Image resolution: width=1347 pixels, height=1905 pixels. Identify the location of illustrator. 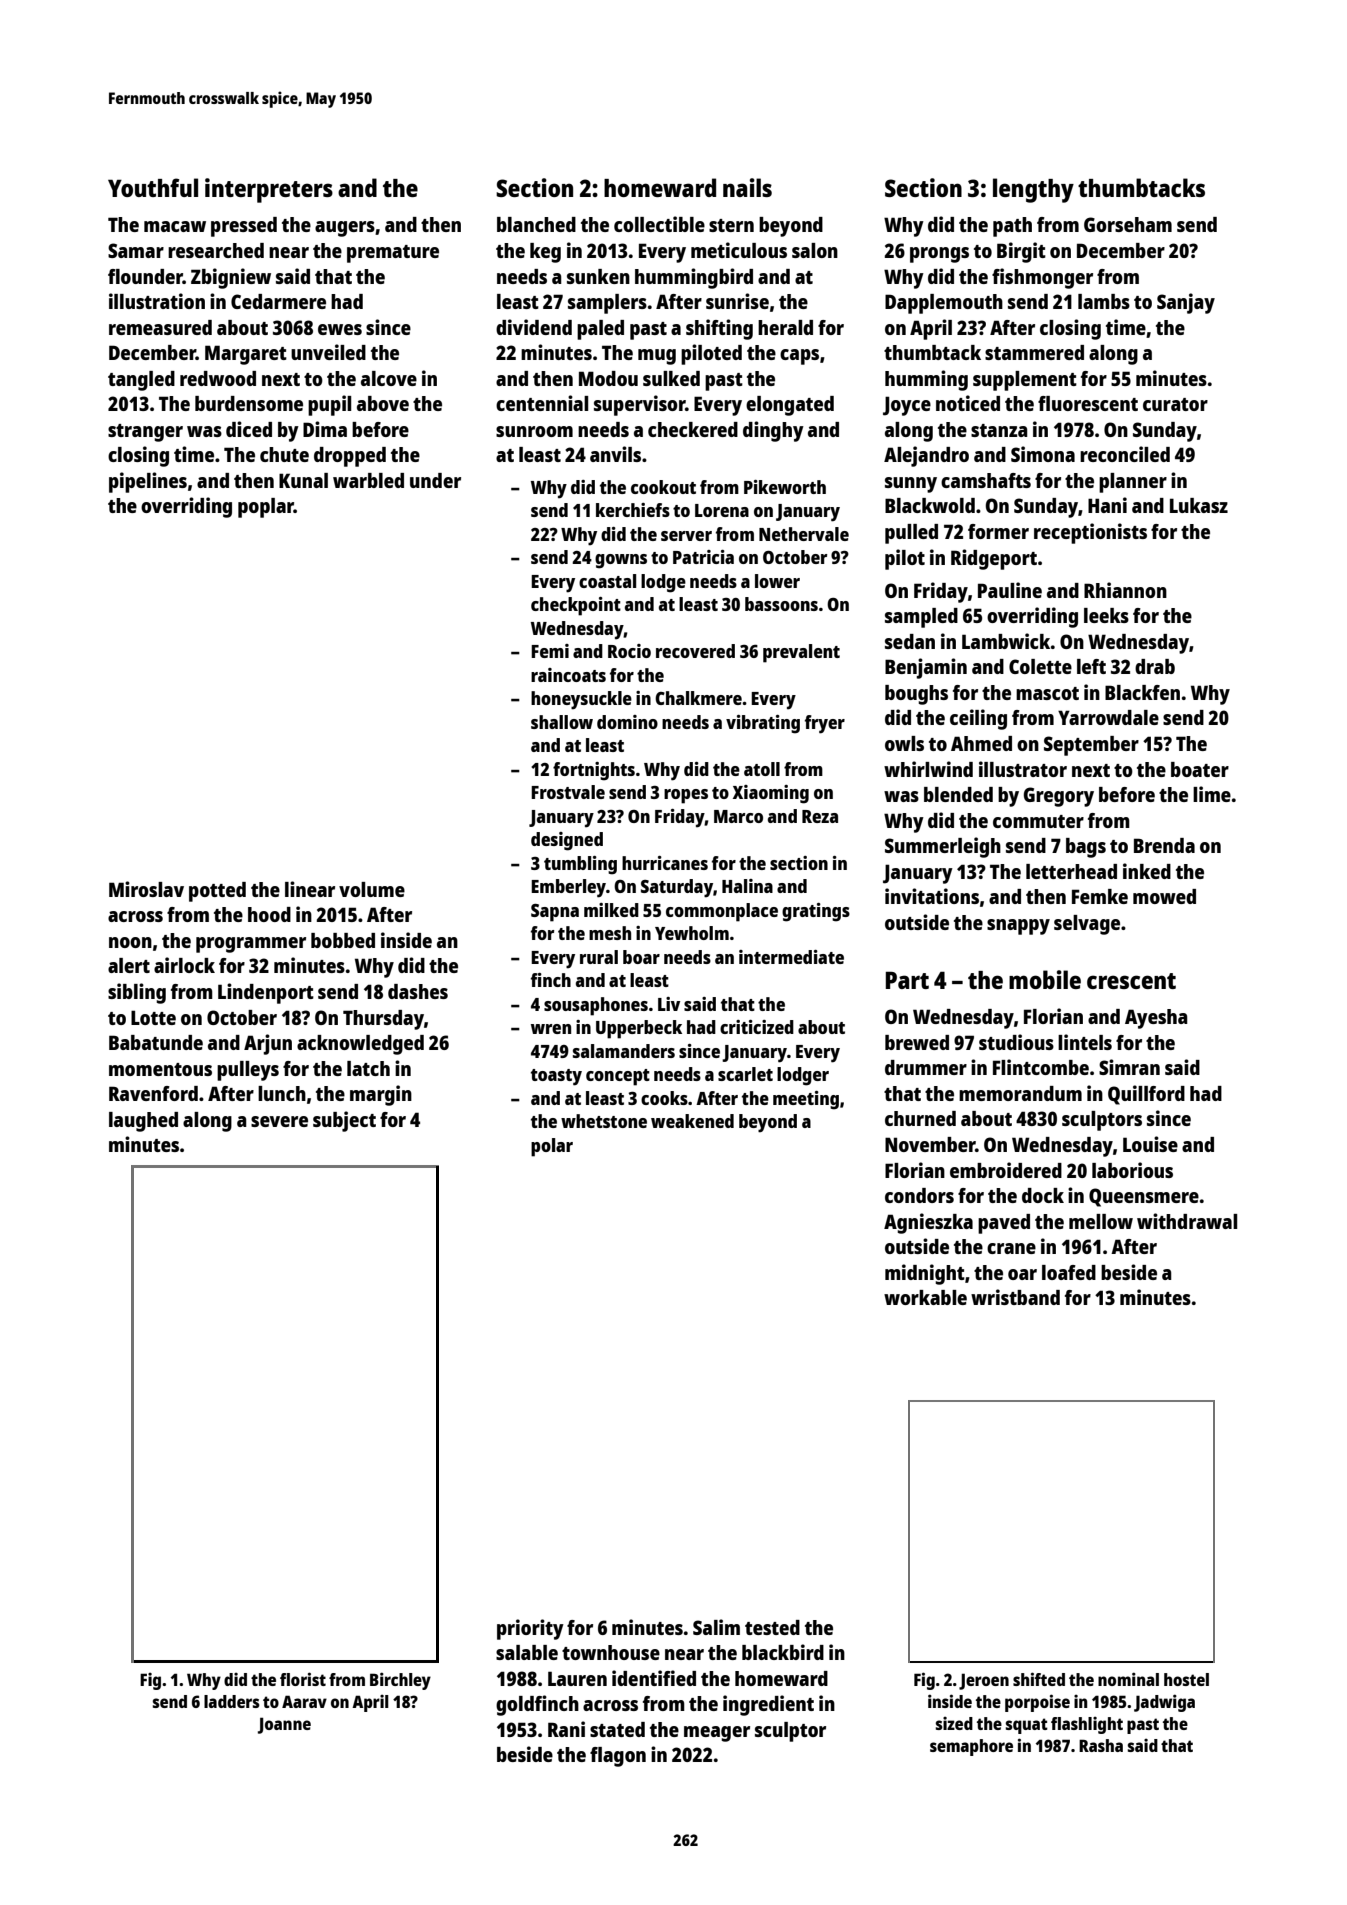
(1023, 769).
